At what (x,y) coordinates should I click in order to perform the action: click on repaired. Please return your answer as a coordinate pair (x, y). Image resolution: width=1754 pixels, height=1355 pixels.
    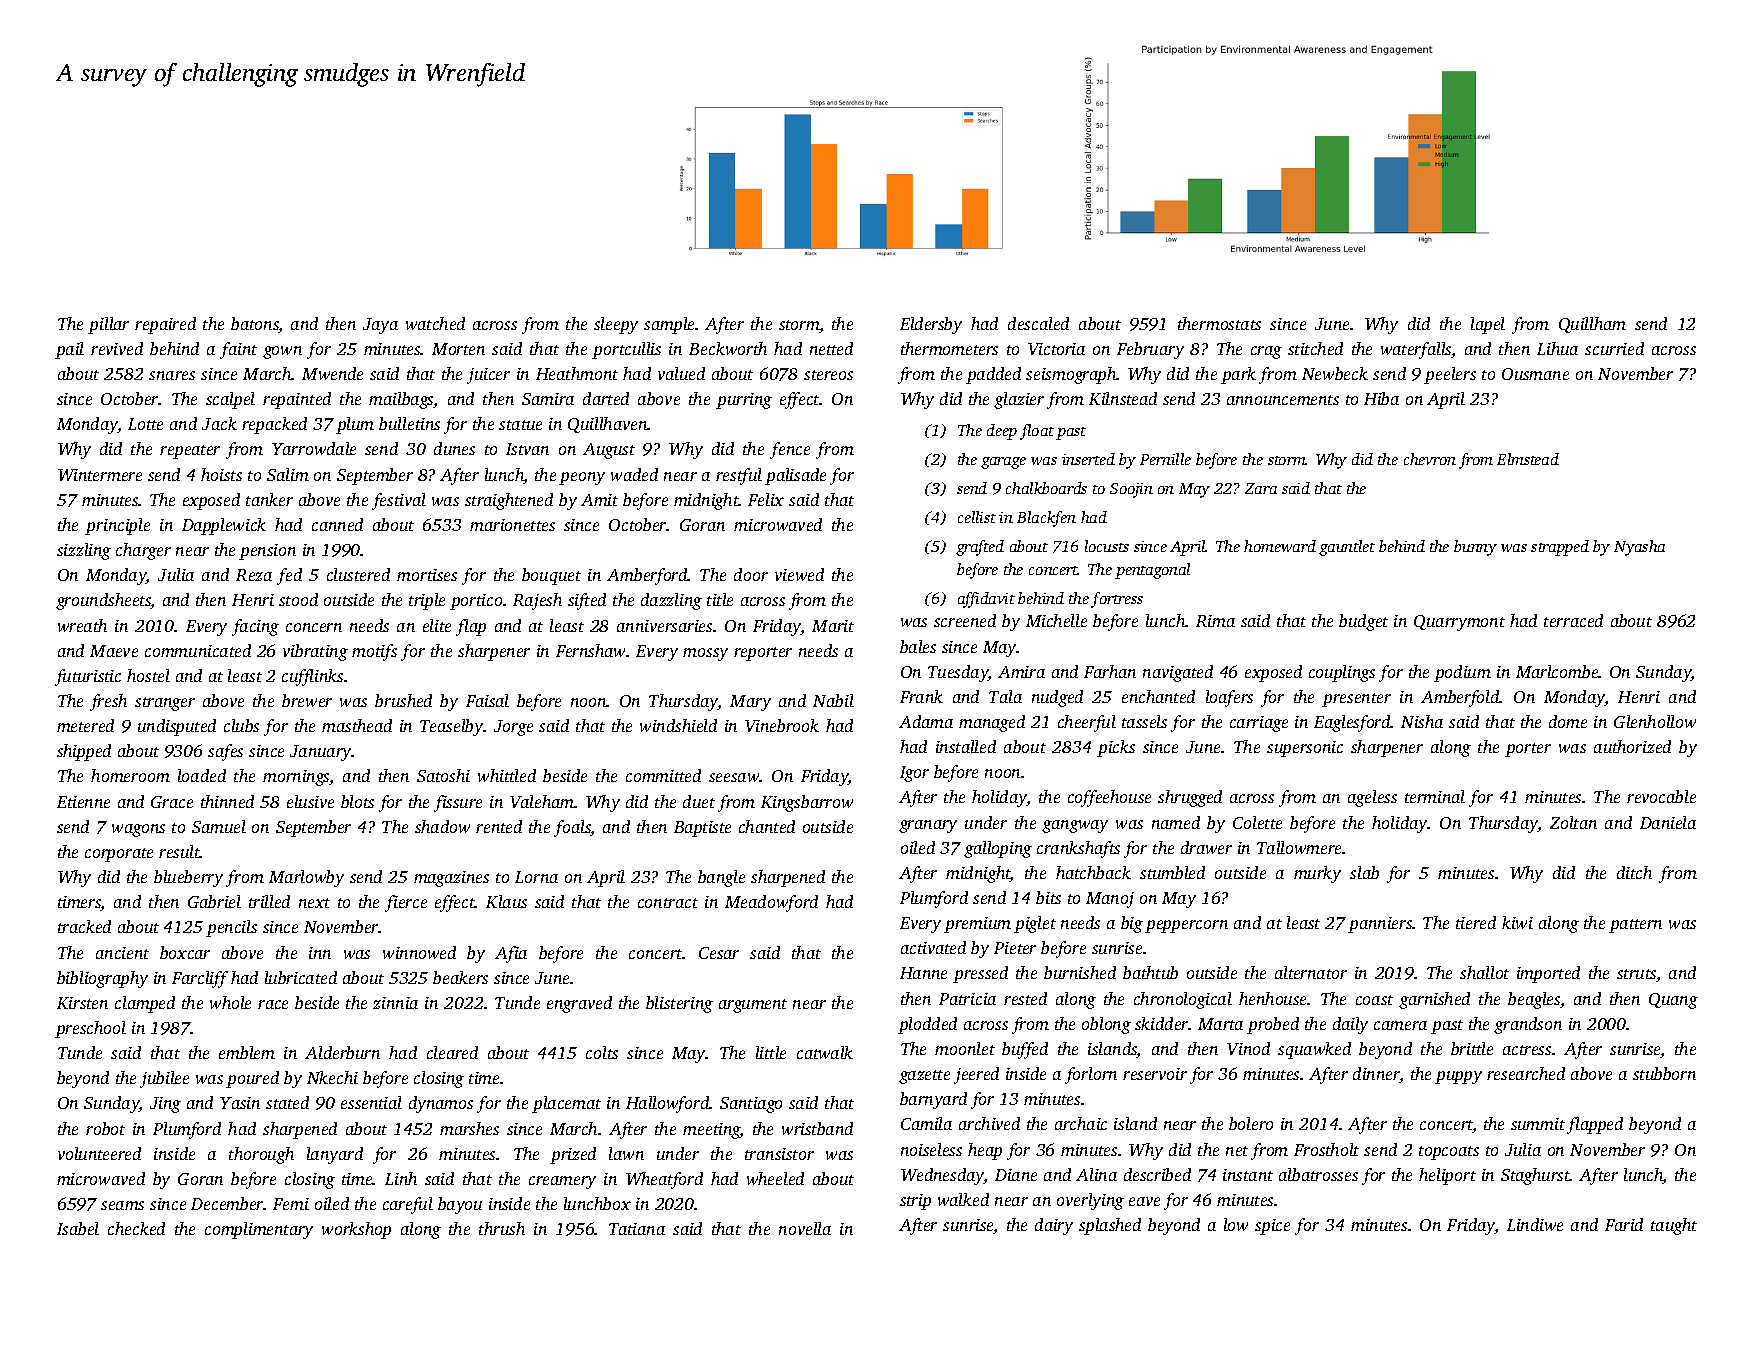
    Looking at the image, I should click on (165, 325).
